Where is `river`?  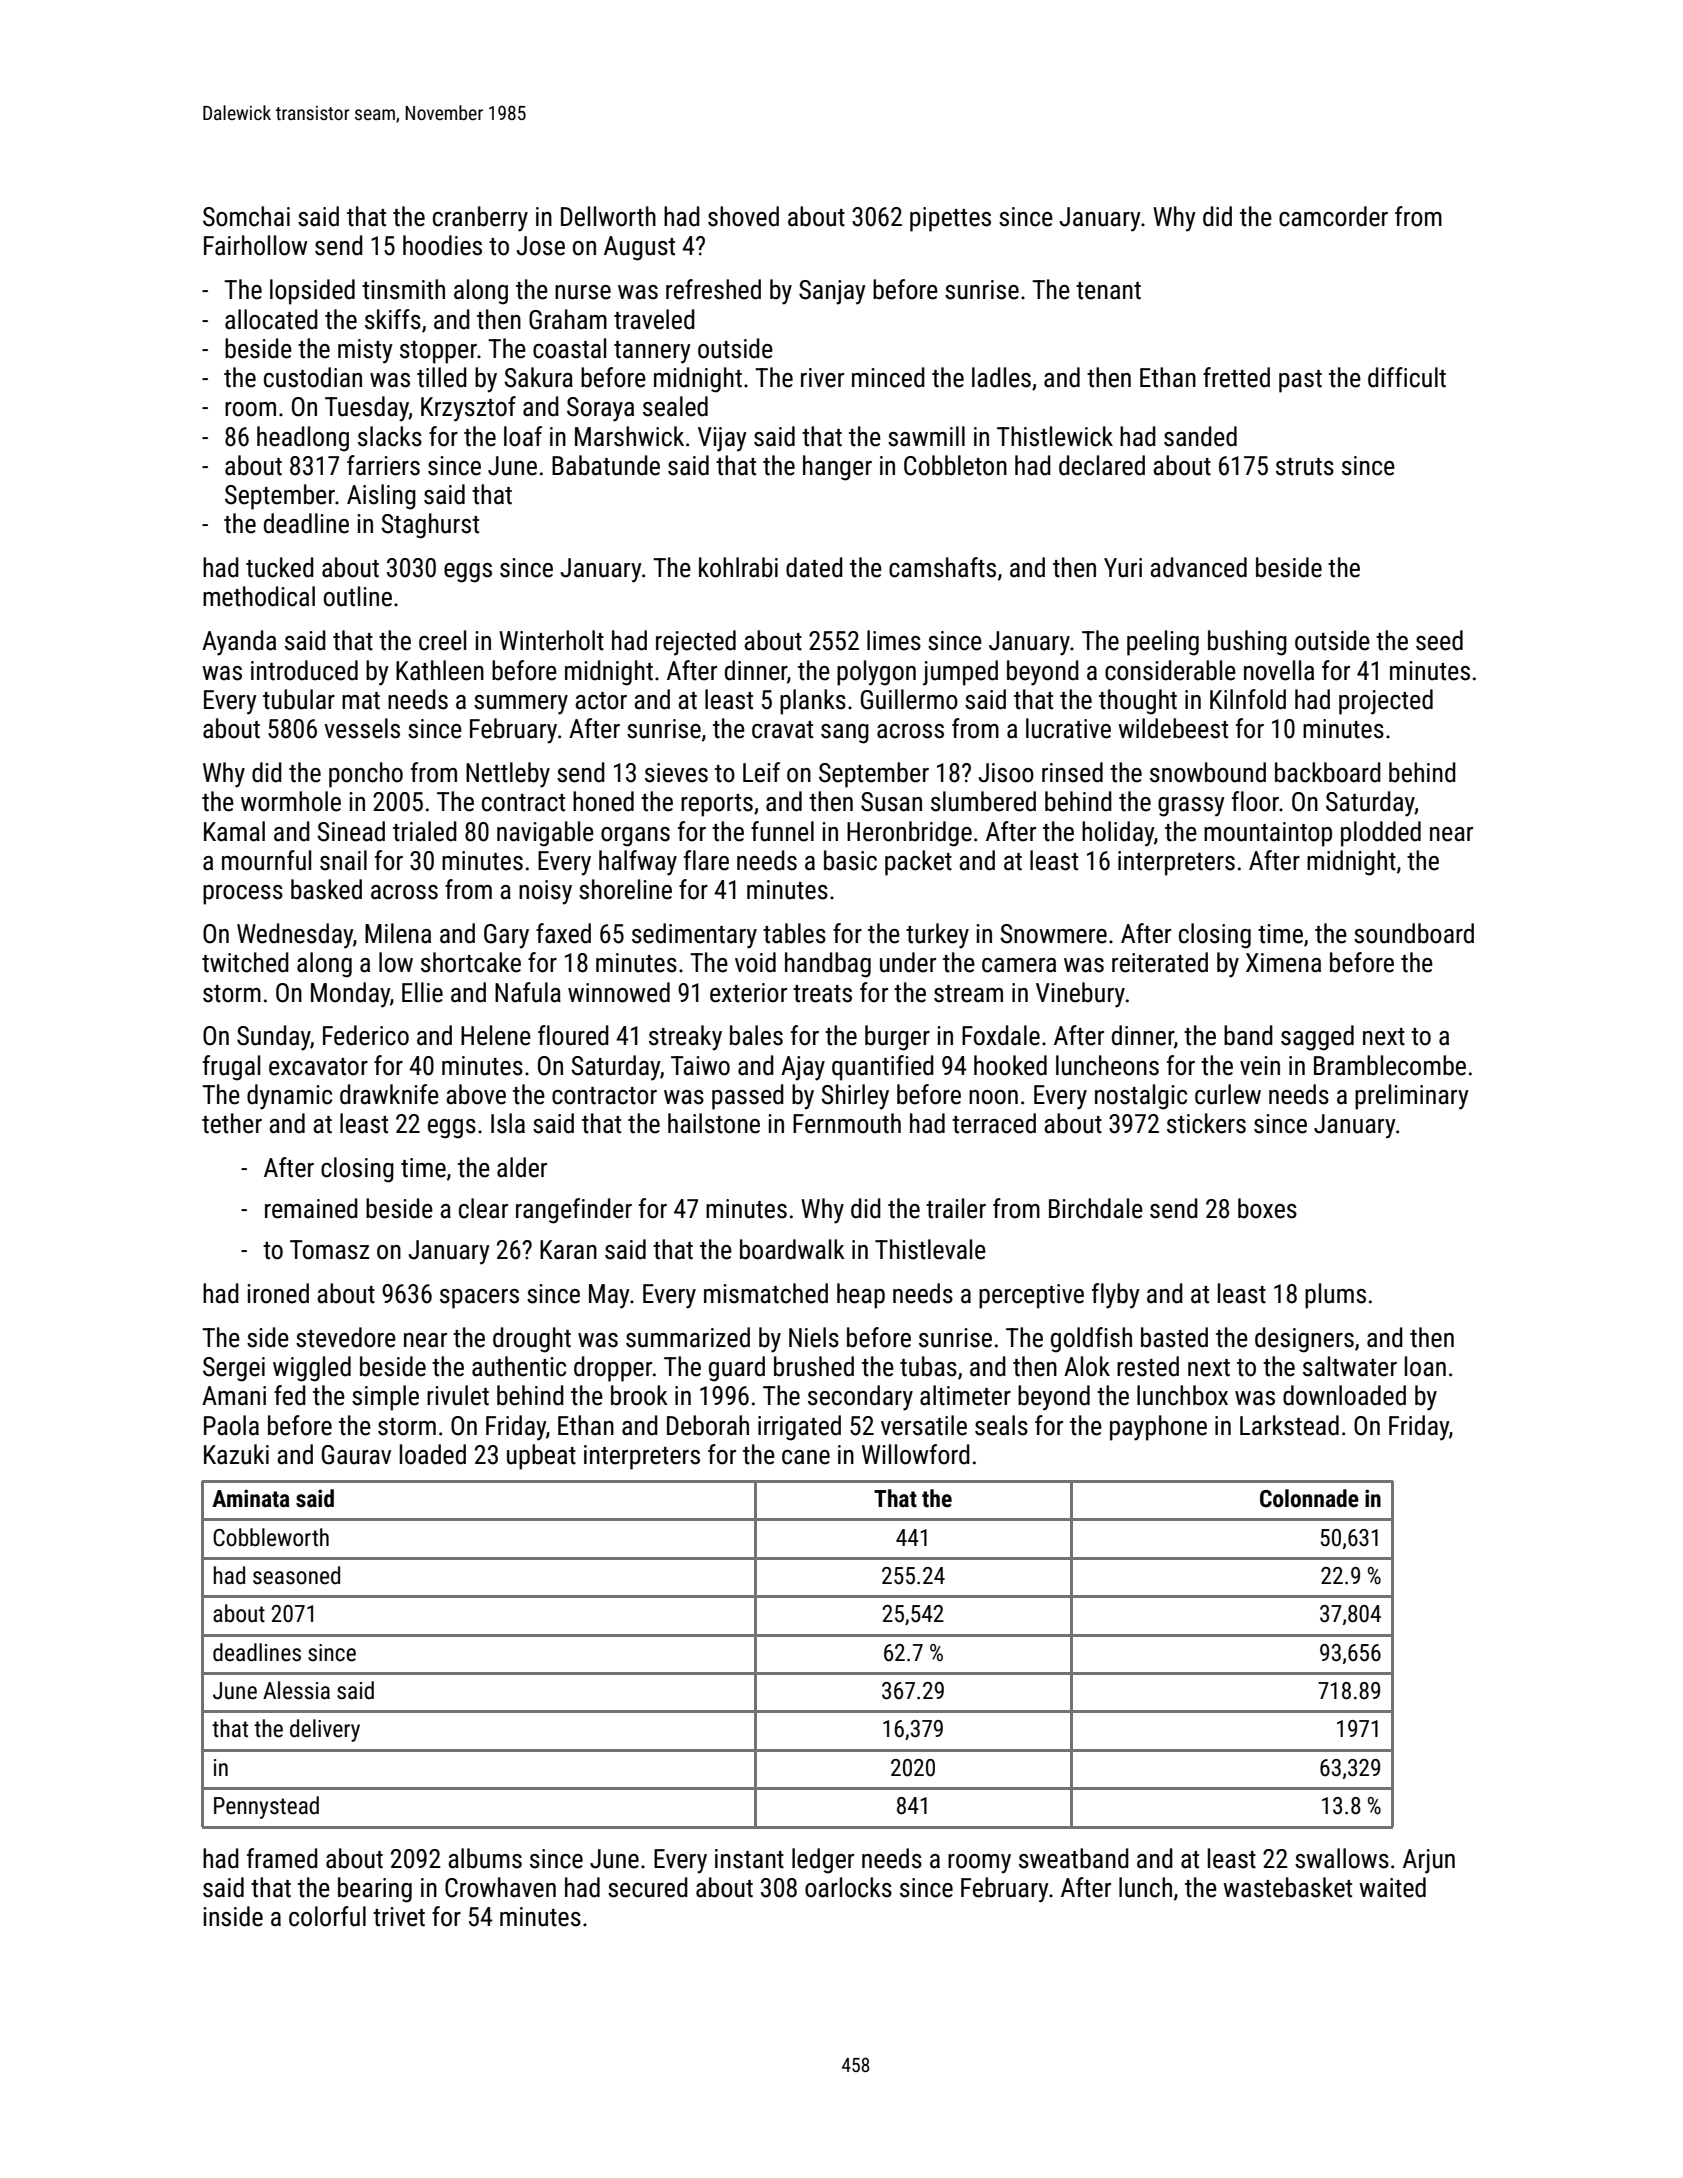
river is located at coordinates (822, 378).
